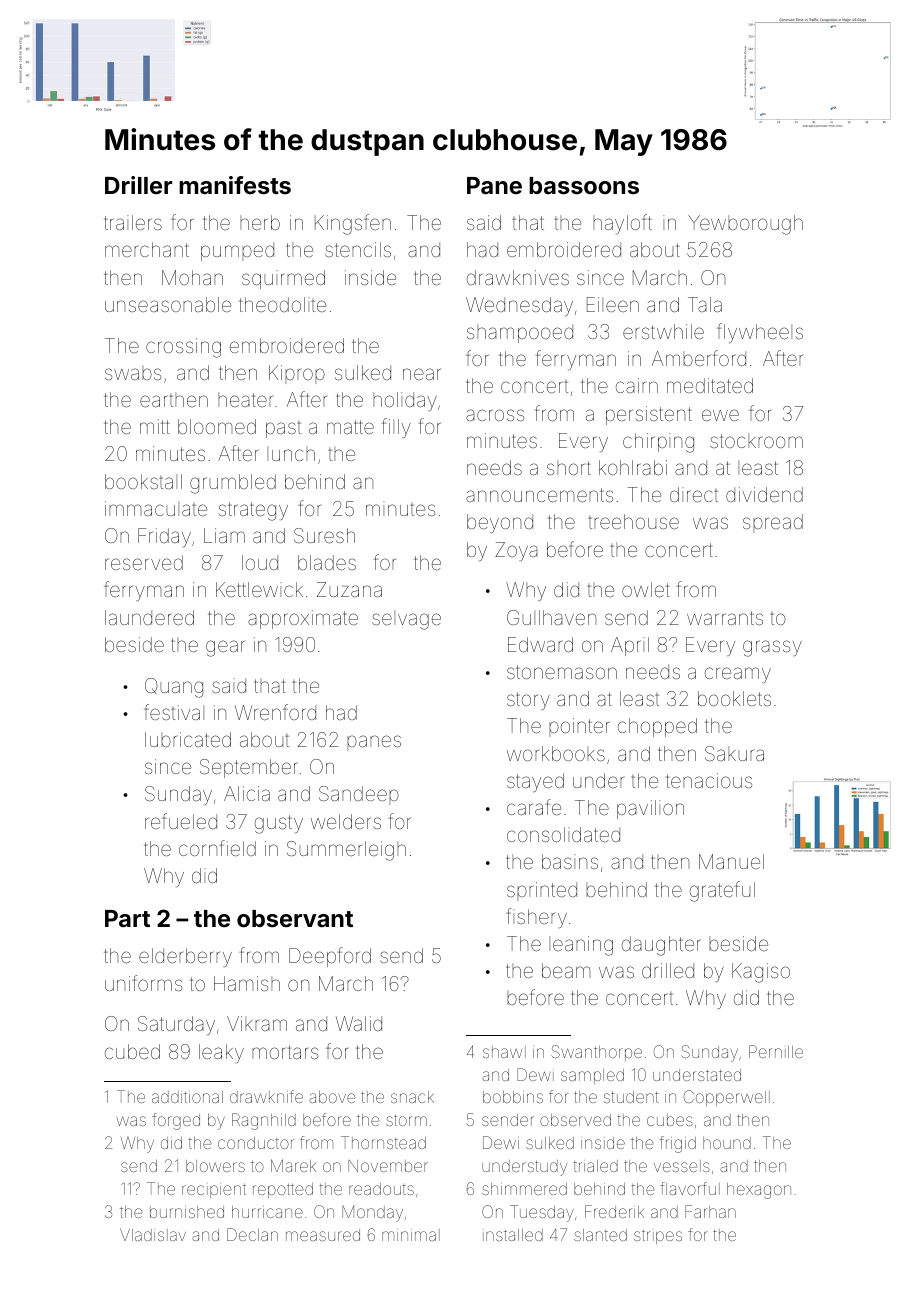  Describe the element at coordinates (658, 1237) in the page. I see `stripes` at that location.
